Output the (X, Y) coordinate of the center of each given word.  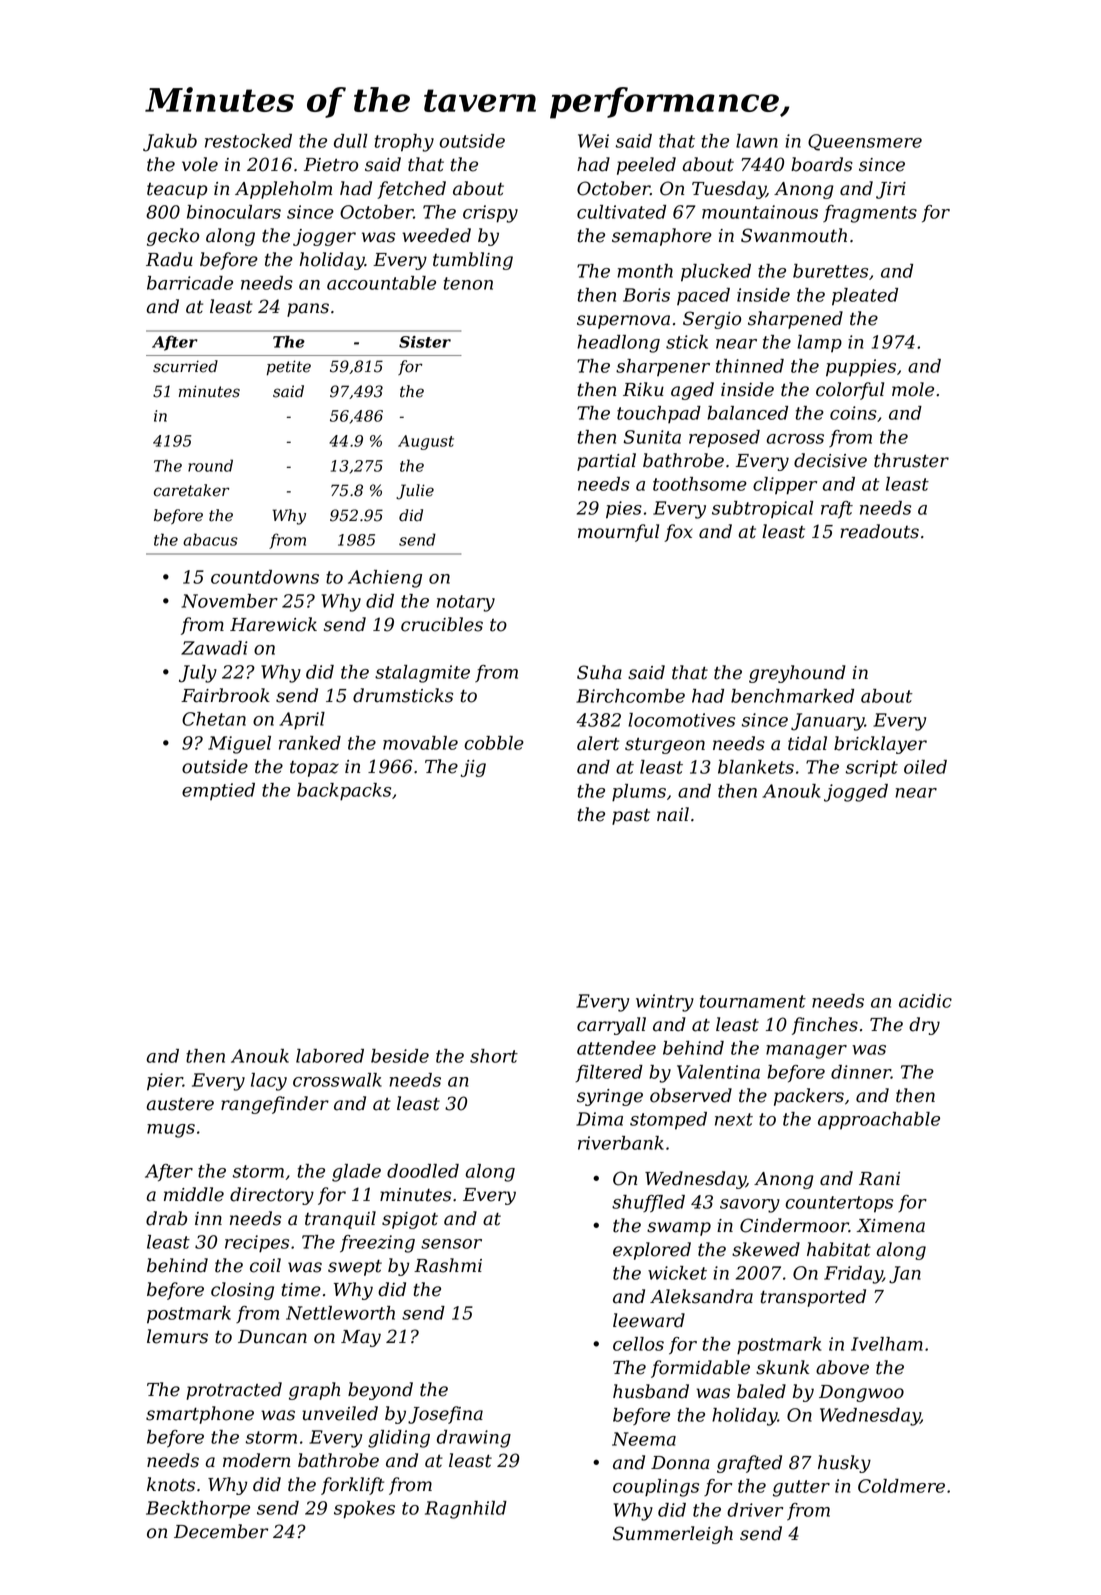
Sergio (712, 320)
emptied (218, 791)
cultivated (621, 212)
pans (308, 310)
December (221, 1531)
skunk (782, 1367)
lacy (269, 1082)
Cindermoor (794, 1225)
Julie (415, 492)
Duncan (272, 1337)
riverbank (621, 1143)
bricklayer (880, 745)
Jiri (891, 190)
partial (606, 462)
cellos (638, 1344)
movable (420, 743)
